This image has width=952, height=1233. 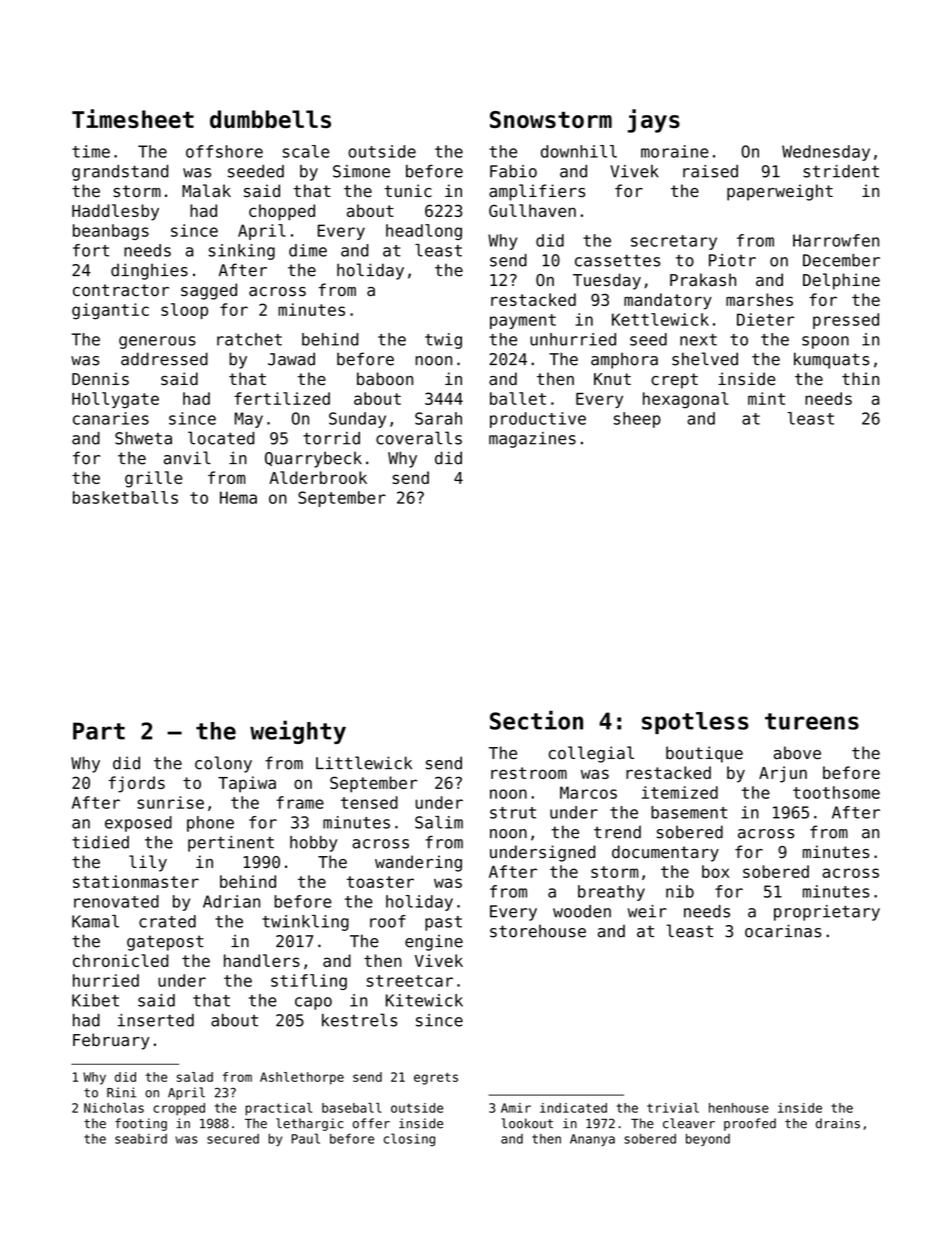 I want to click on downhill, so click(x=579, y=151).
